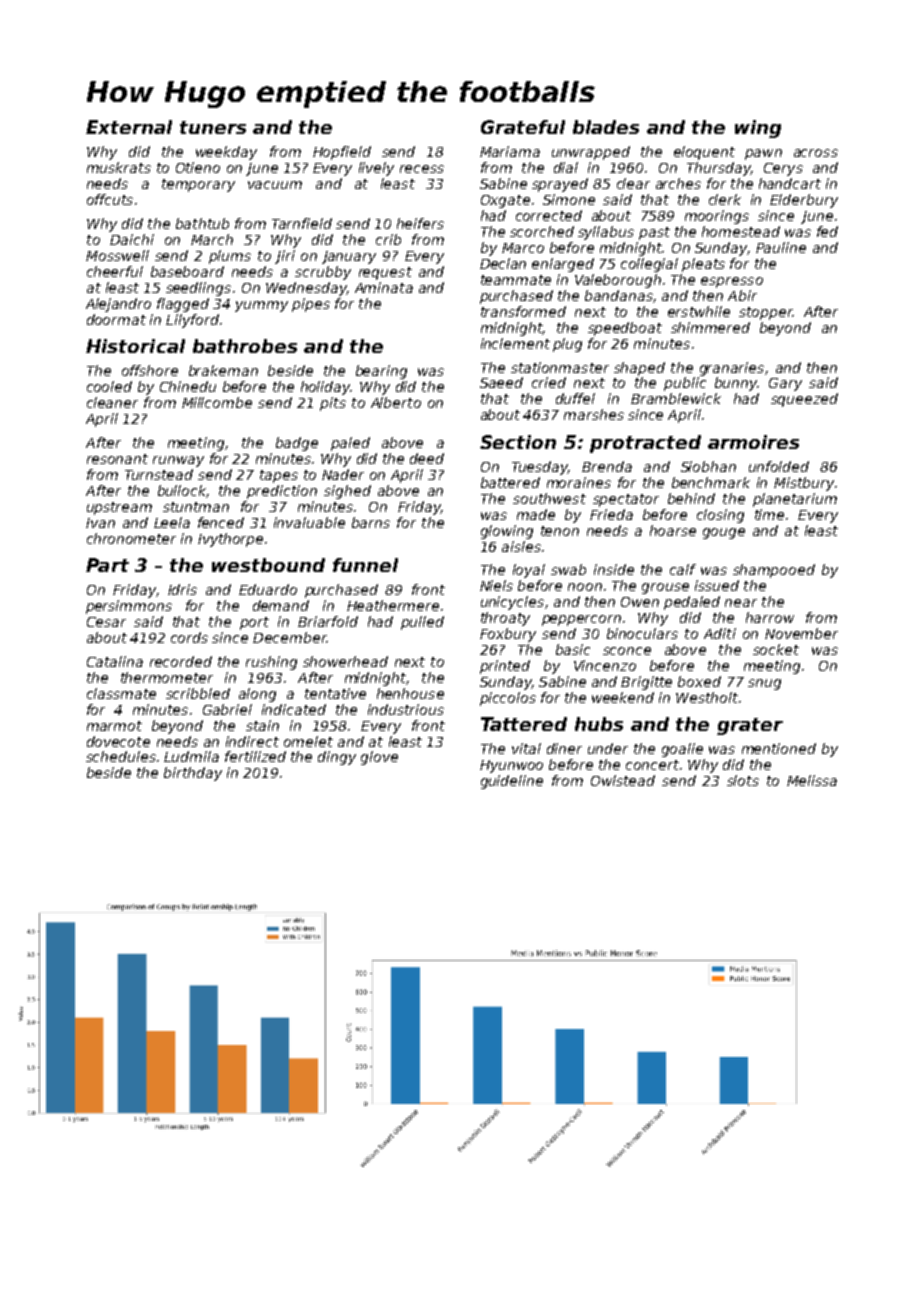 Image resolution: width=924 pixels, height=1308 pixels. I want to click on along, so click(257, 695).
